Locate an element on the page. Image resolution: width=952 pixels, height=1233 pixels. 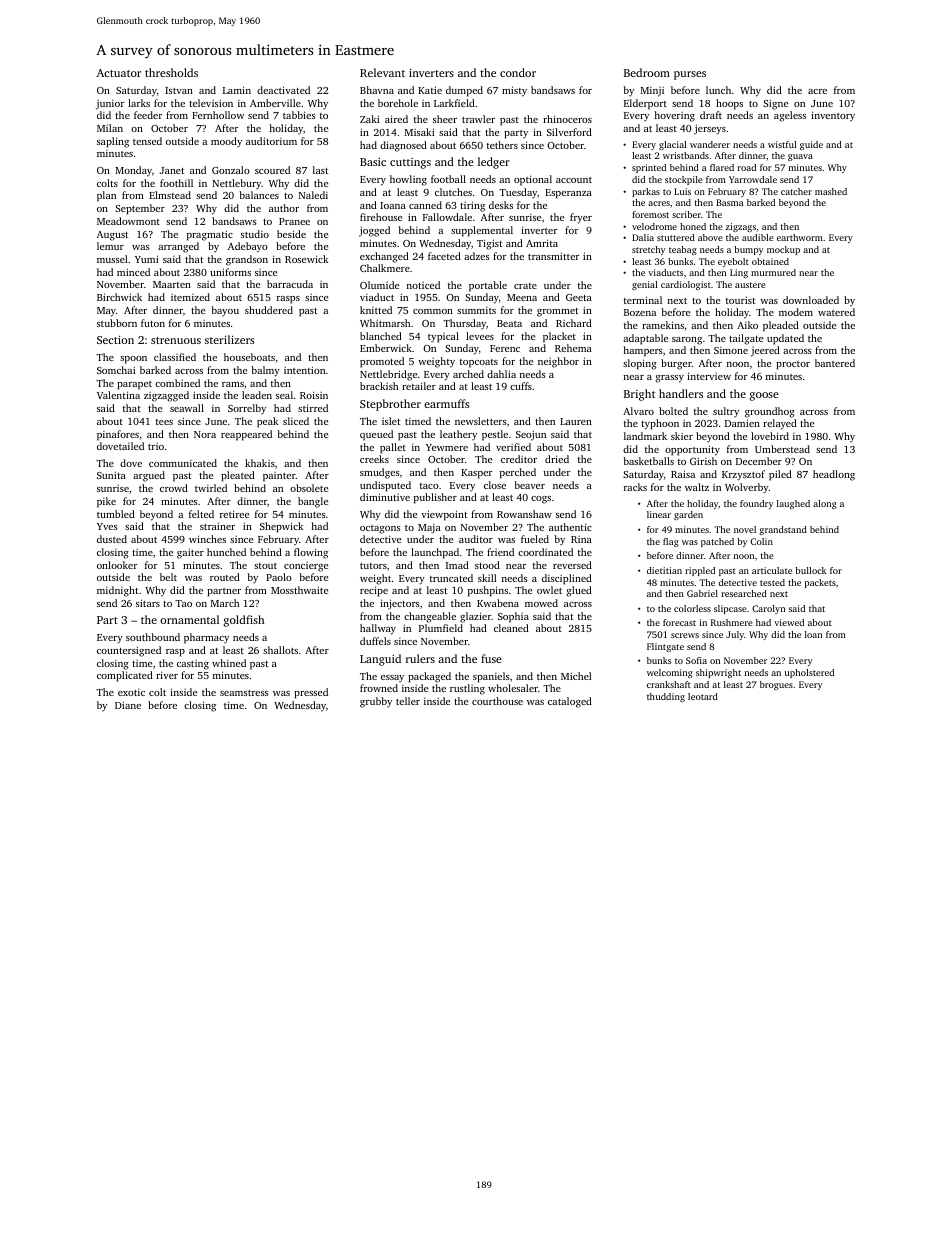
fuse is located at coordinates (491, 658).
